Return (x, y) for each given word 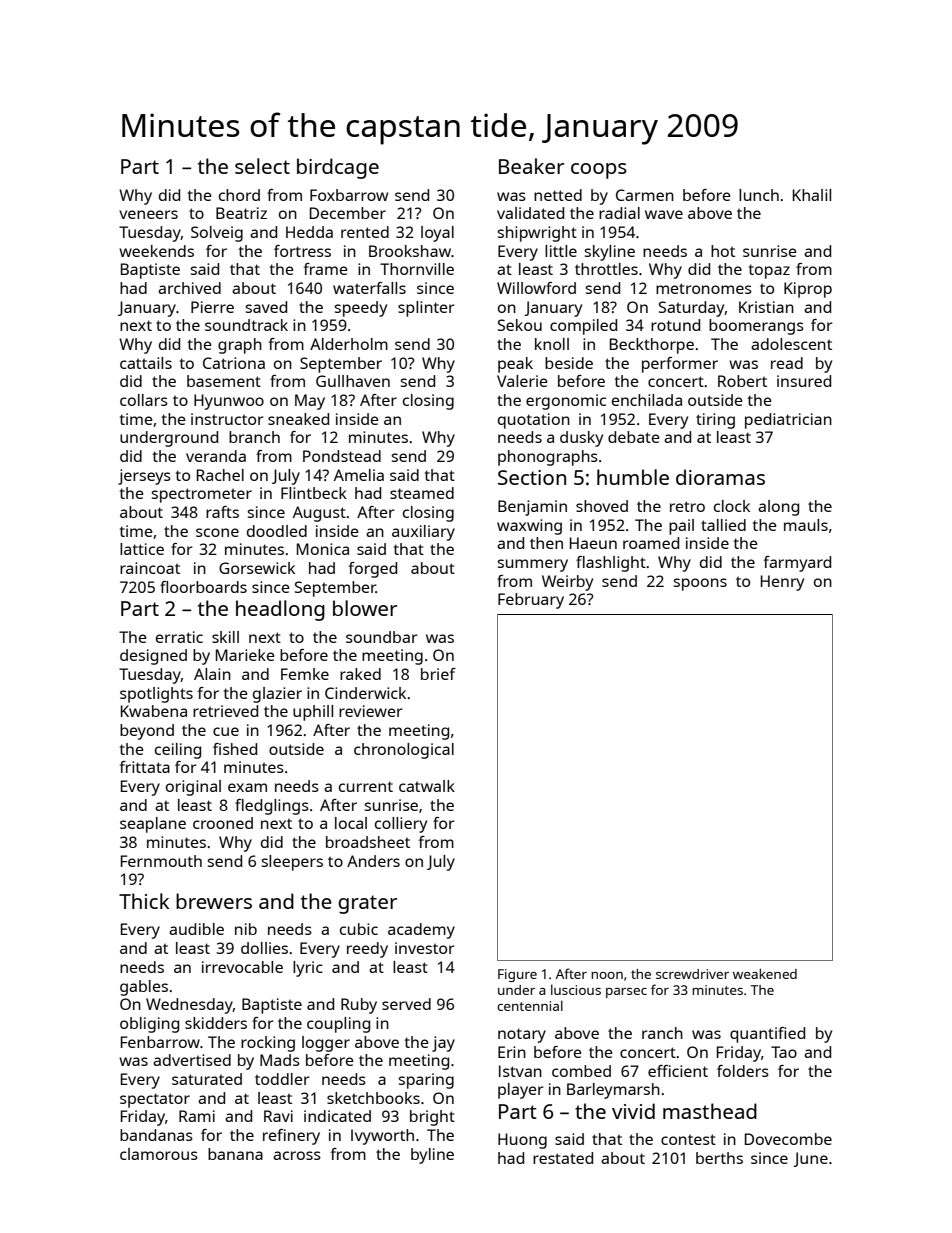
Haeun (593, 543)
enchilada (647, 400)
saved (266, 307)
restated (563, 1158)
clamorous (159, 1154)
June (810, 1159)
